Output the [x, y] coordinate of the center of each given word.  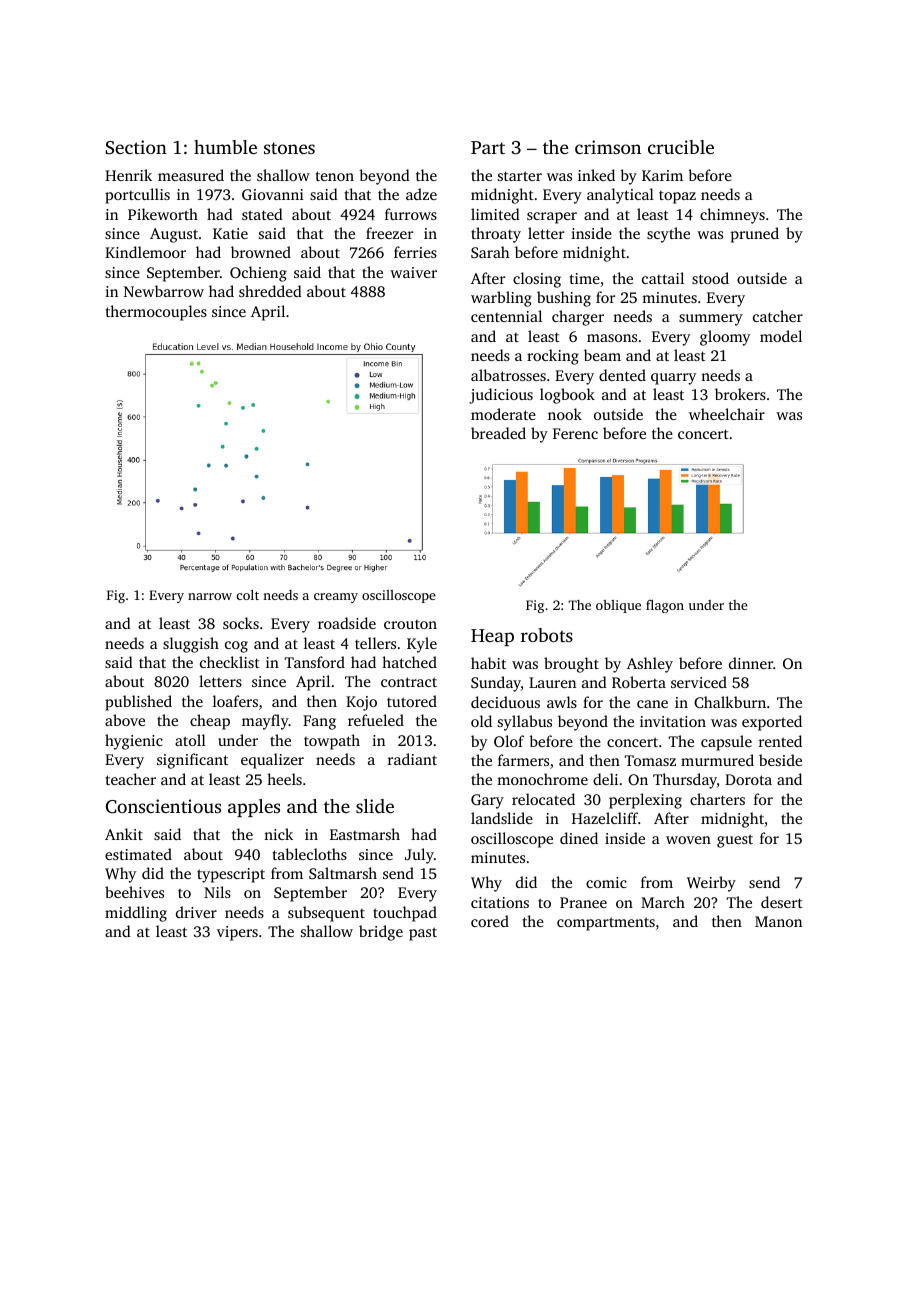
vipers [237, 933]
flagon [665, 606]
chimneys [732, 216]
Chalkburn [730, 702]
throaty [496, 235]
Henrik [128, 175]
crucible [681, 147]
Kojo [361, 703]
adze [421, 194]
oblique [618, 606]
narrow [210, 596]
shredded [270, 291]
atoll [190, 740]
